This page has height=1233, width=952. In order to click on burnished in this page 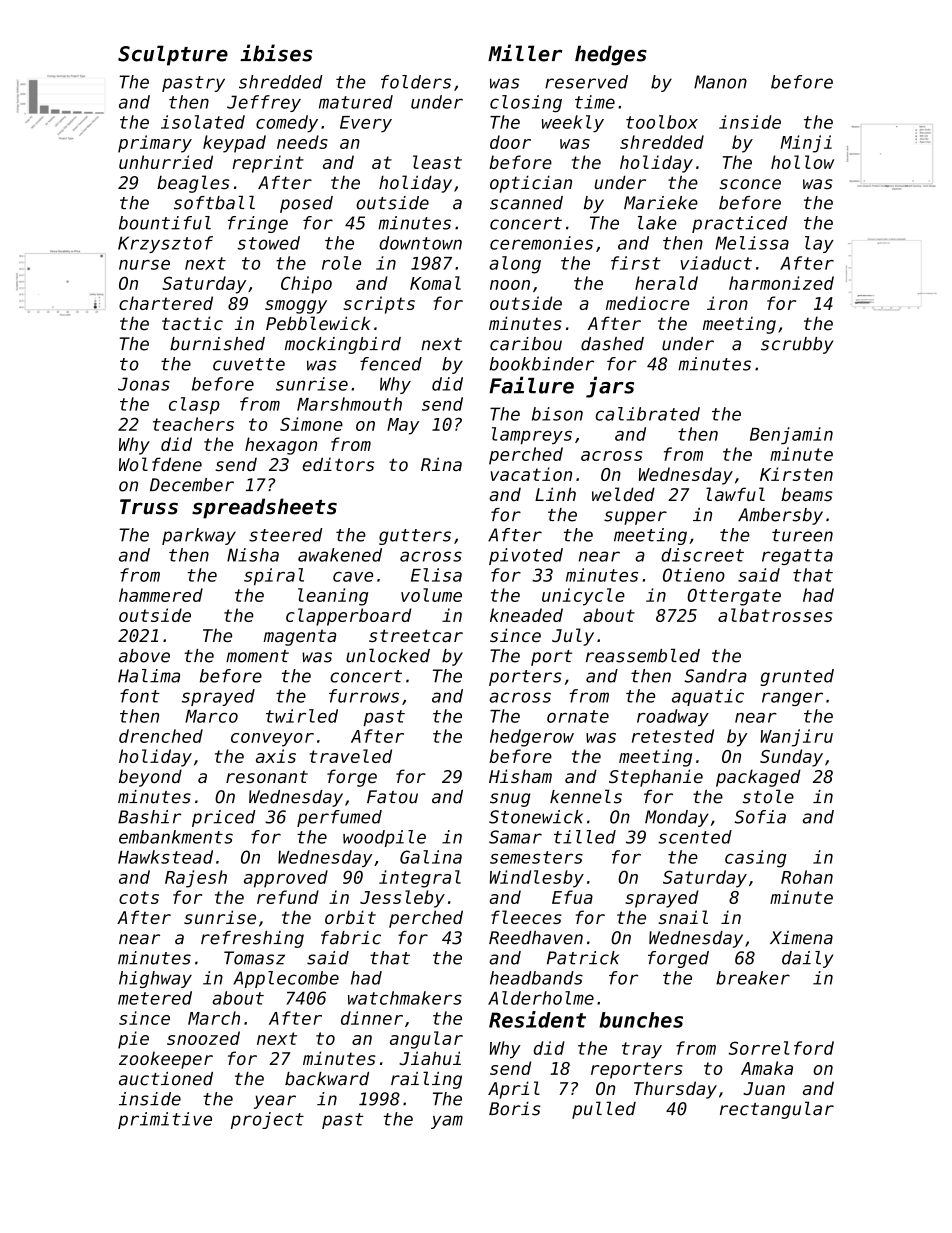, I will do `click(217, 344)`.
